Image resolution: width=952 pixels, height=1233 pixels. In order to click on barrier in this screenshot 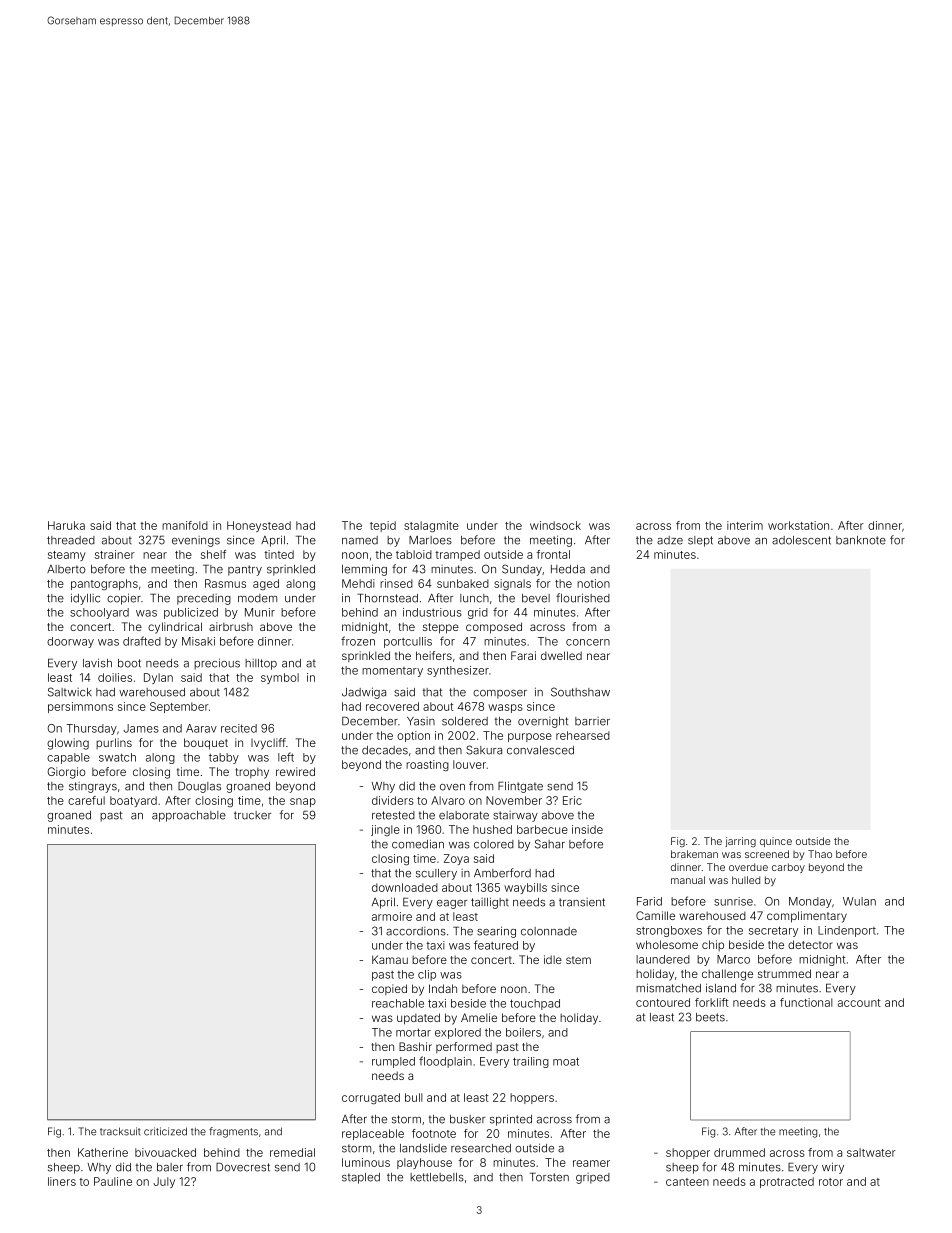, I will do `click(592, 721)`.
